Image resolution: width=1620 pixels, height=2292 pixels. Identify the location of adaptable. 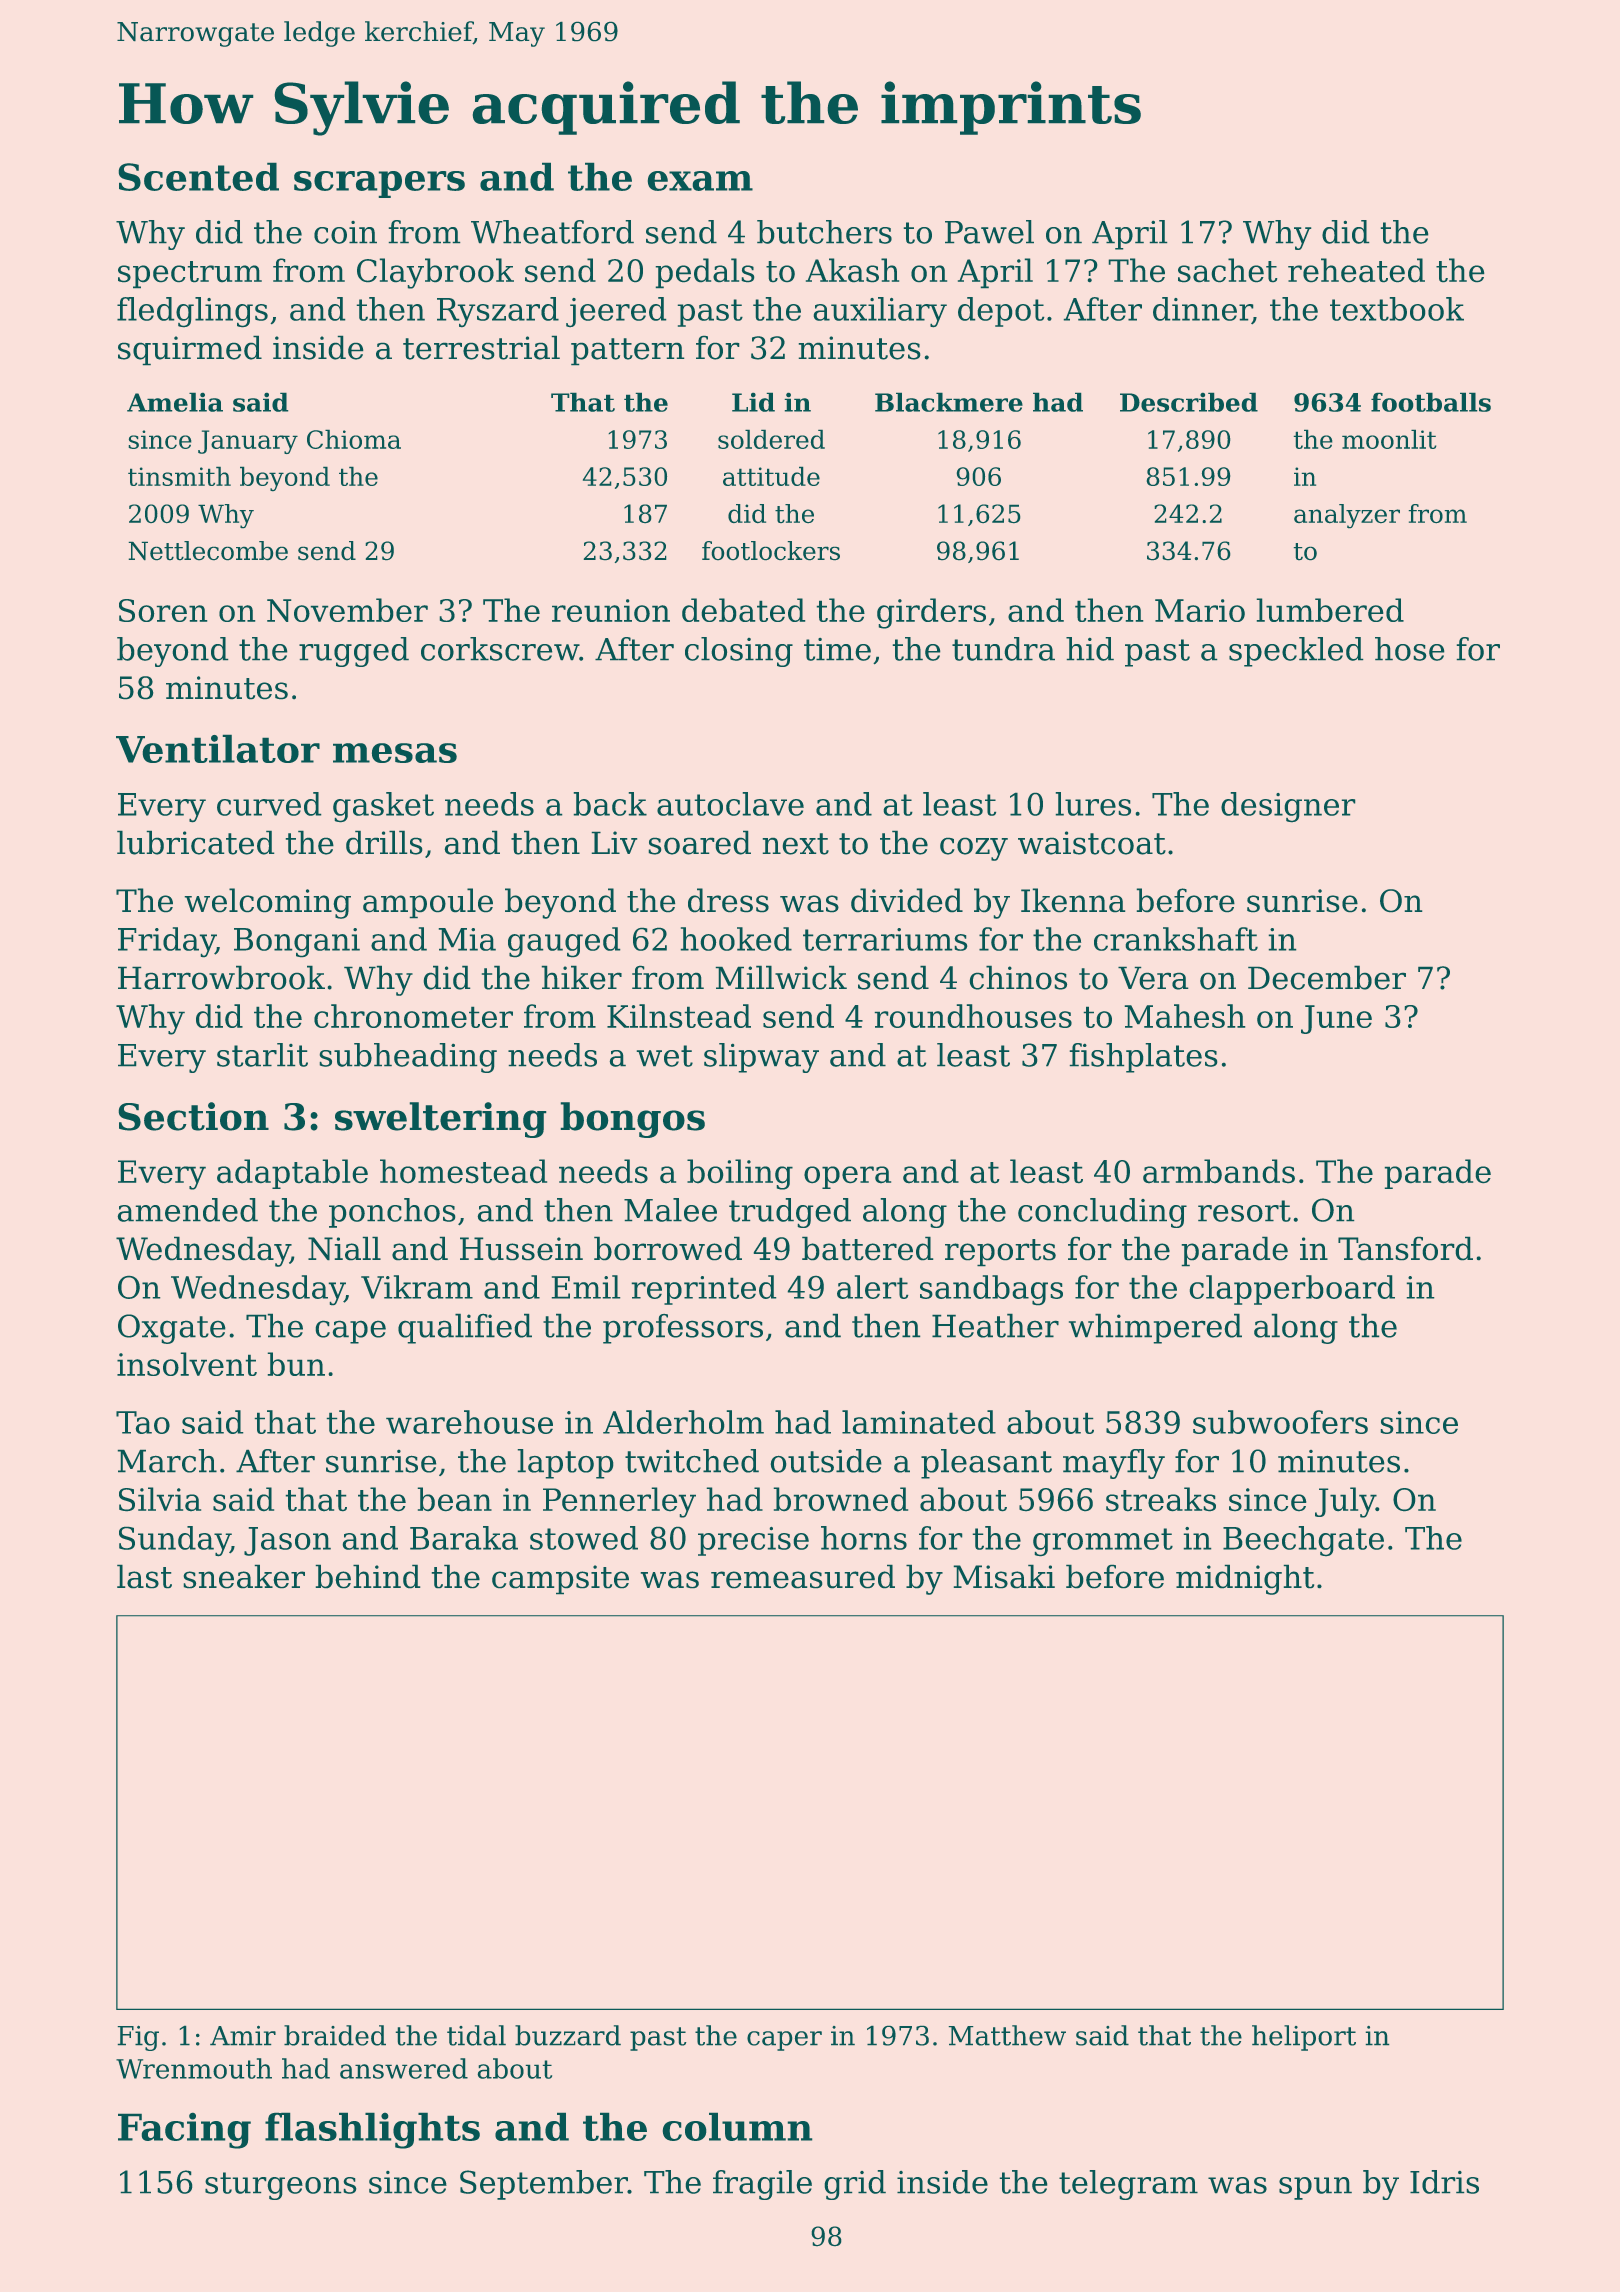
(292, 1174).
